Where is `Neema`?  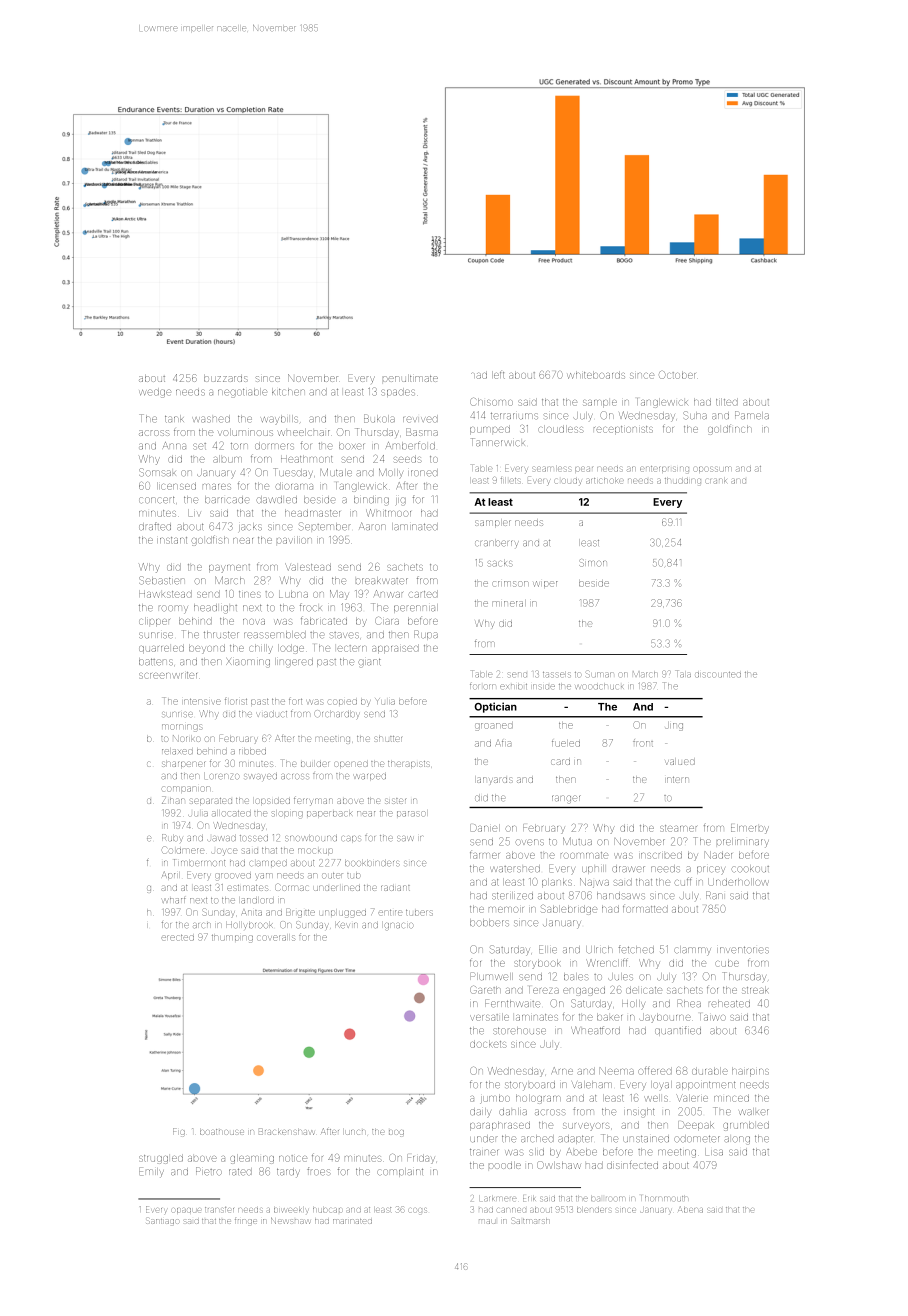
Neema is located at coordinates (617, 1071).
